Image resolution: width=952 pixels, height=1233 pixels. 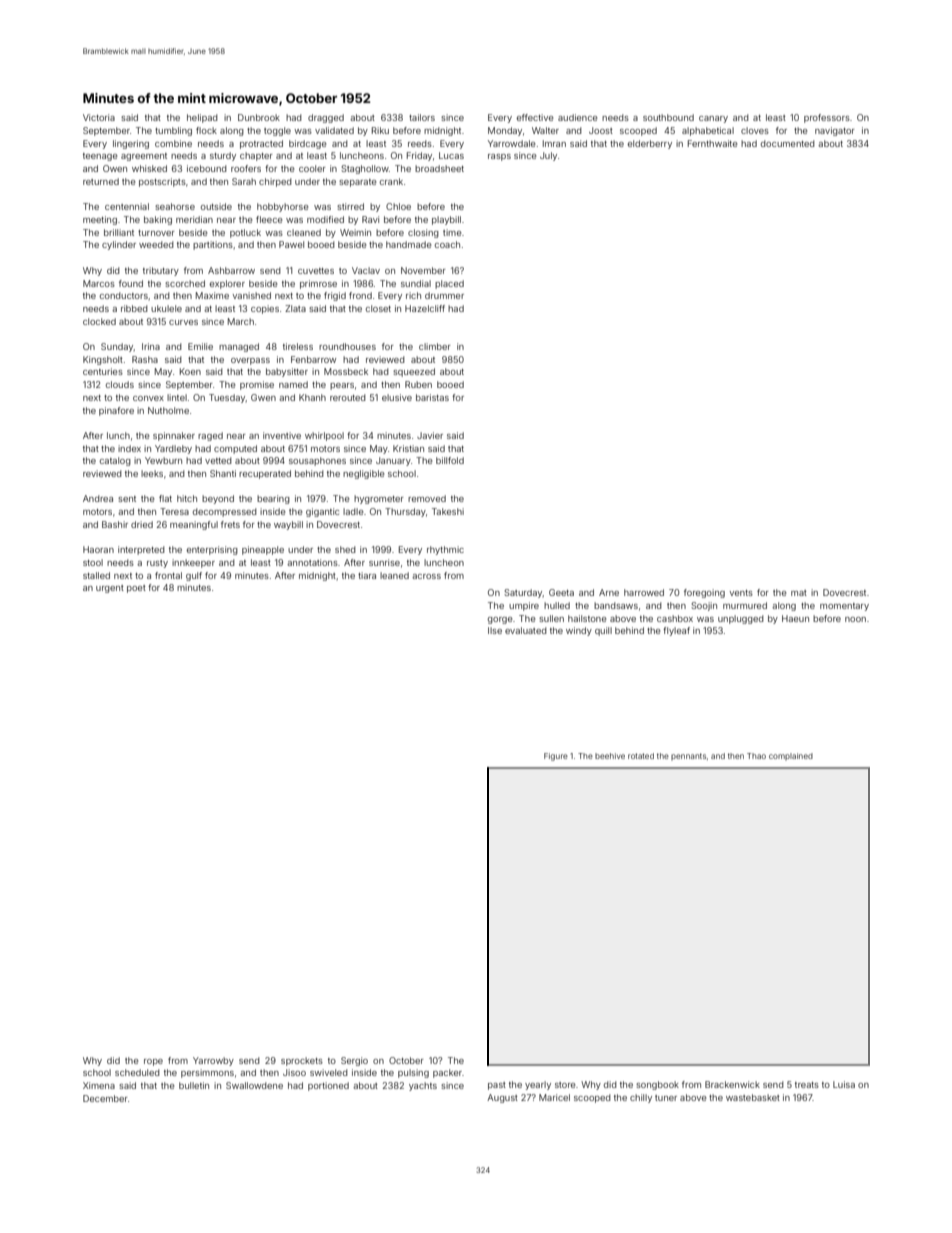 I want to click on professors, so click(x=827, y=118).
